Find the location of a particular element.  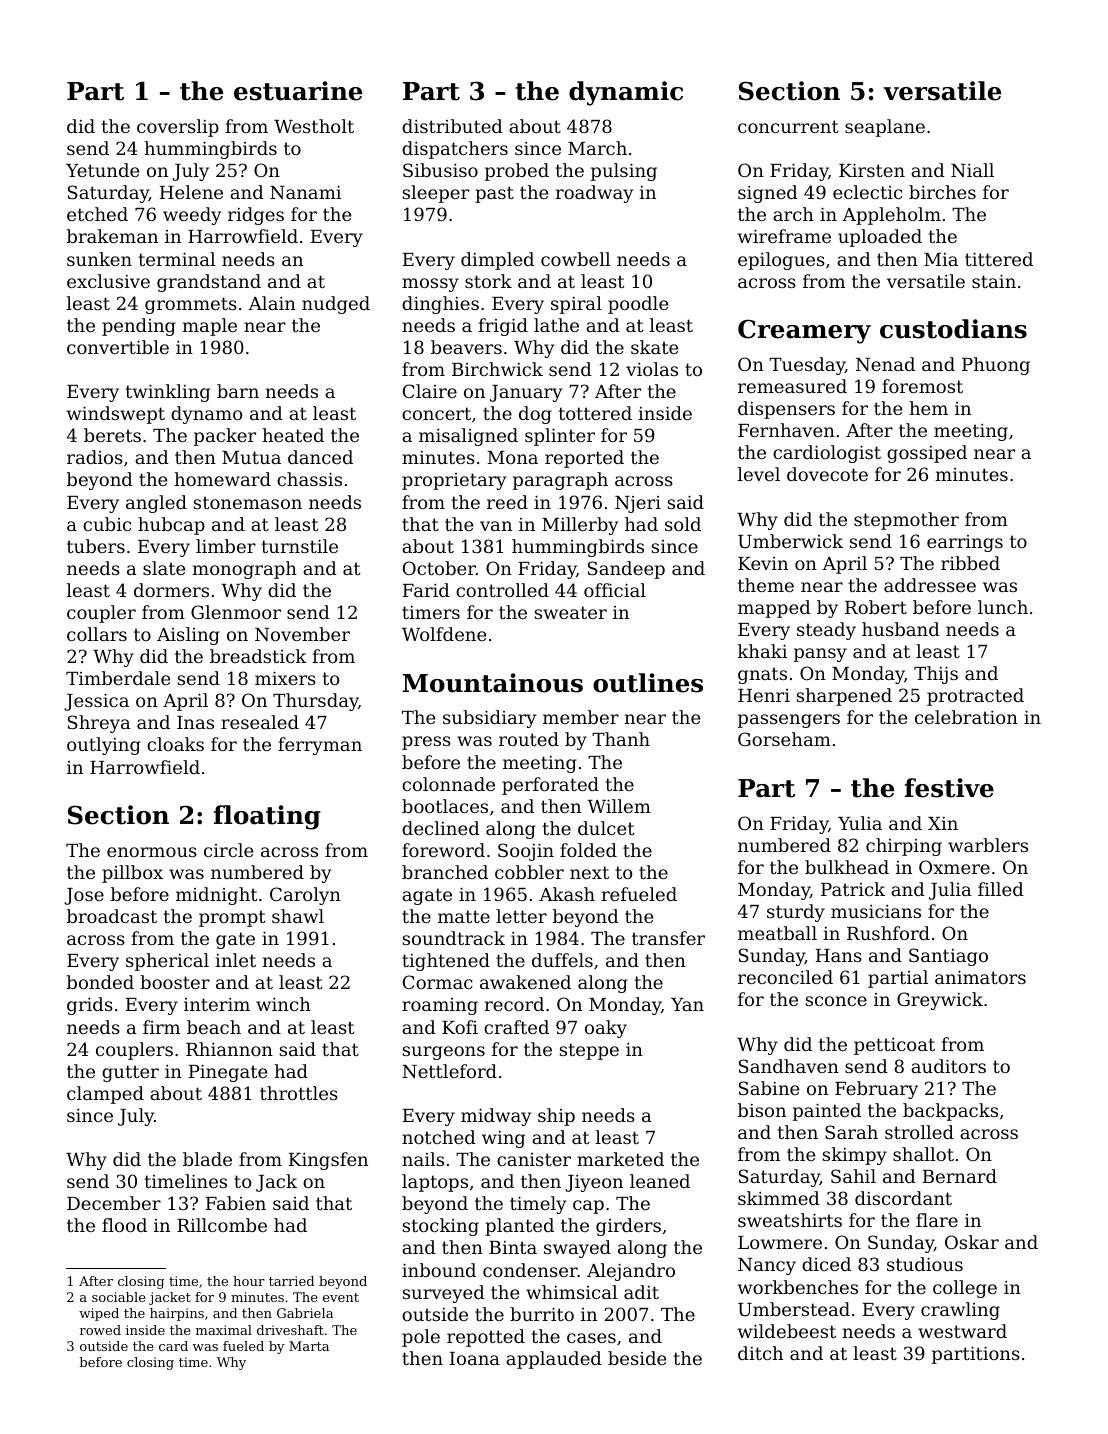

Niall is located at coordinates (972, 170).
